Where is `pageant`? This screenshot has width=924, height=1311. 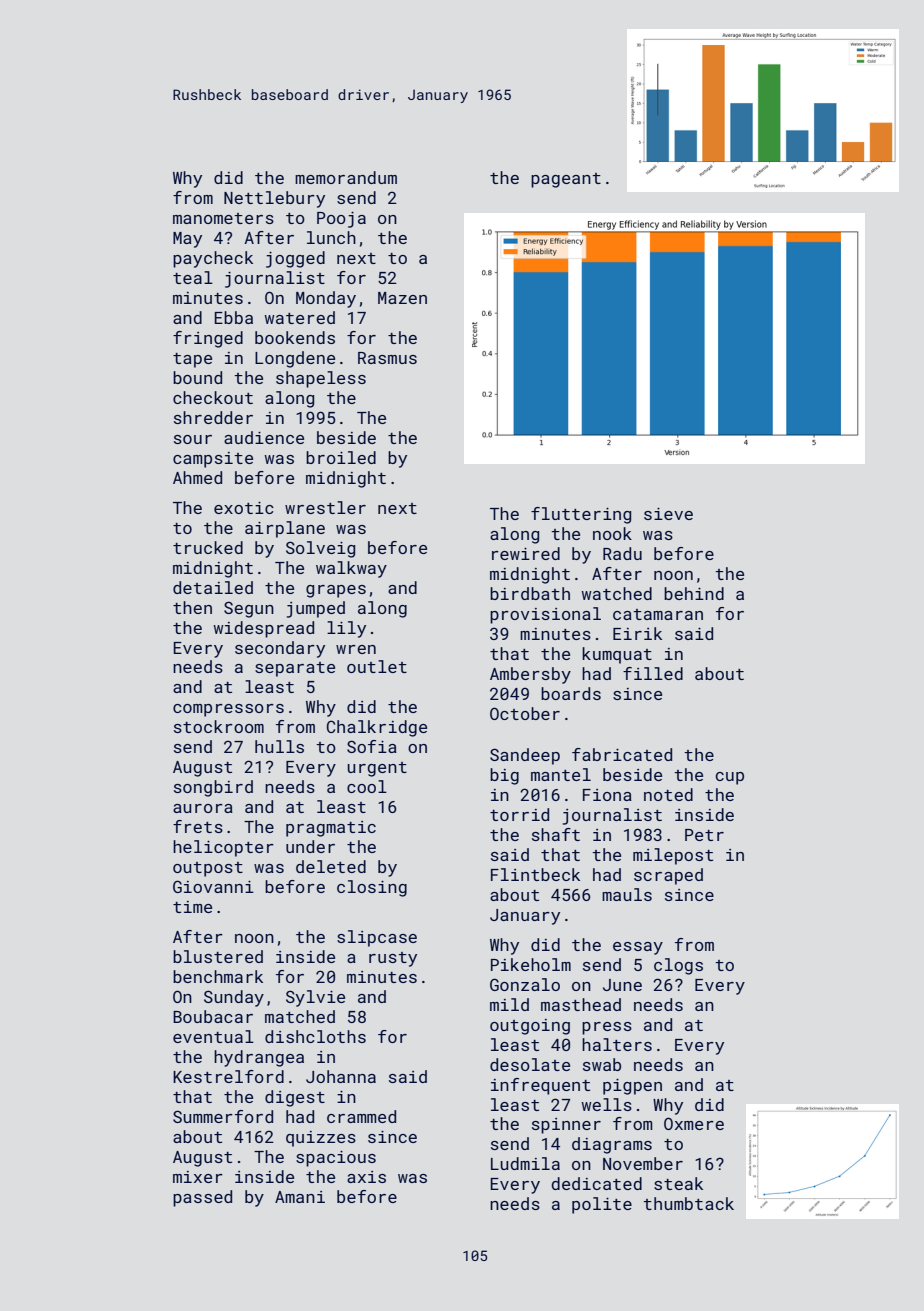
pageant is located at coordinates (566, 180).
